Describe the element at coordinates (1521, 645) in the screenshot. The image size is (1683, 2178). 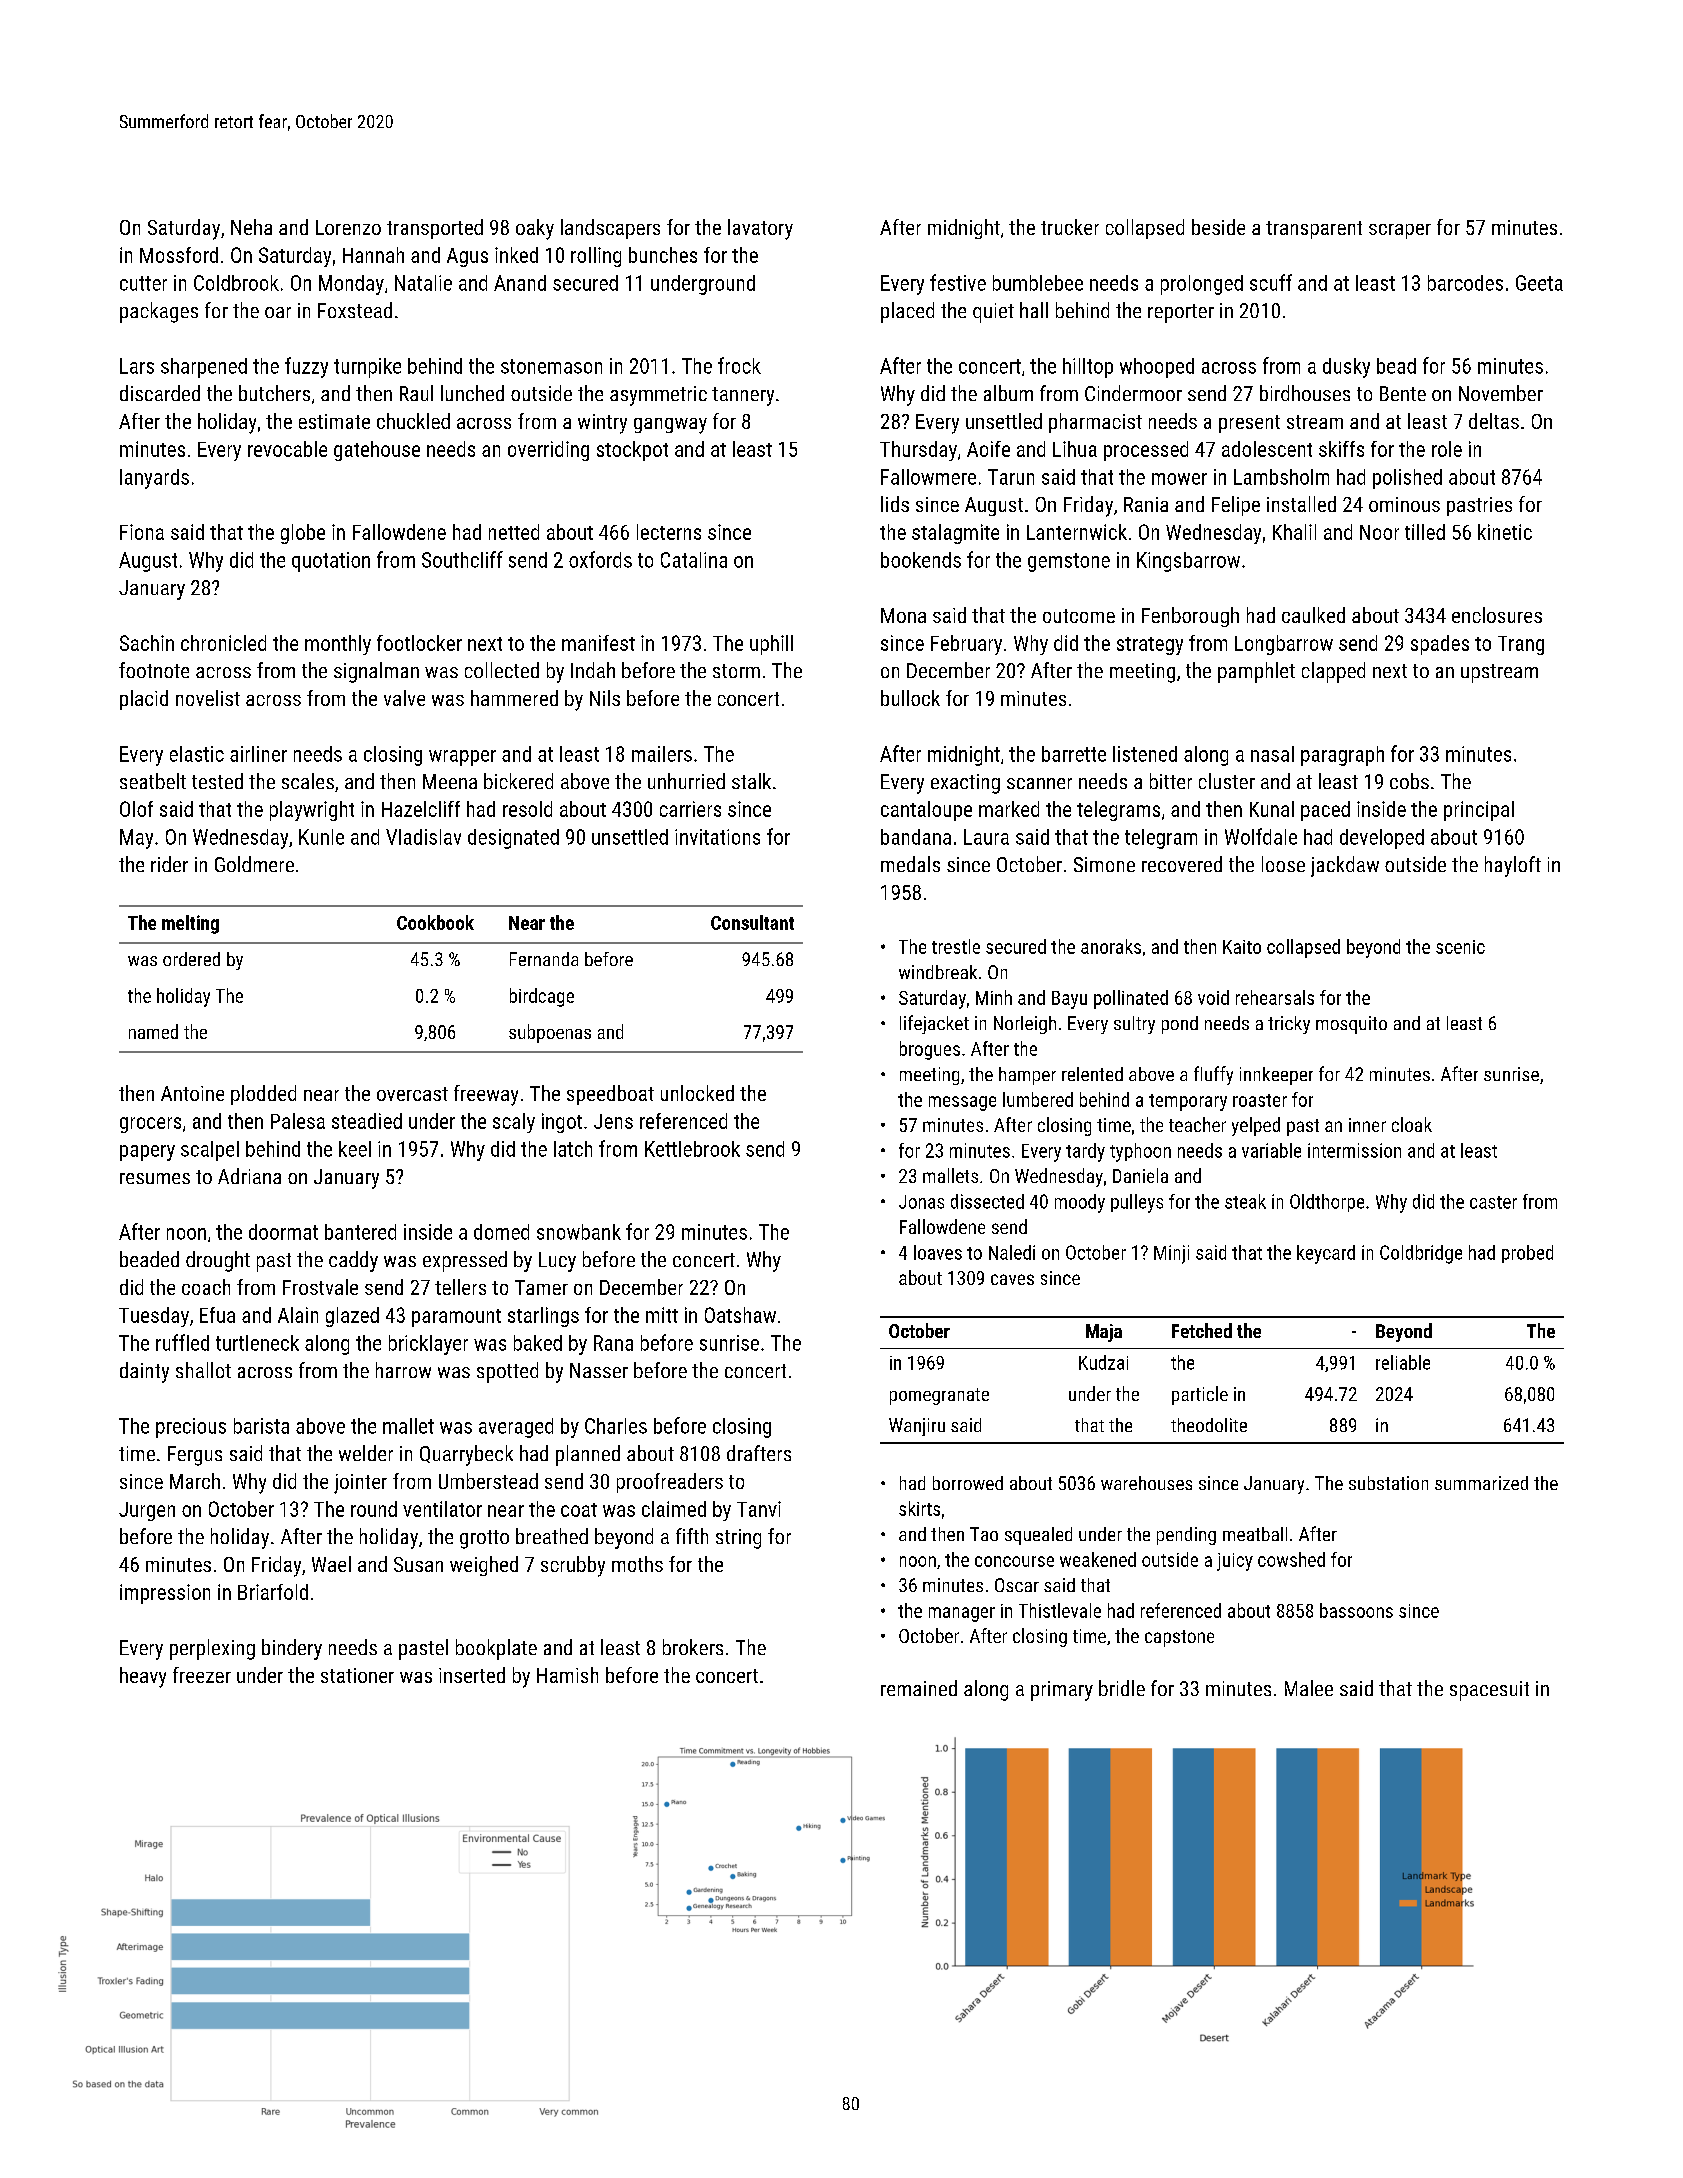
I see `Trang` at that location.
